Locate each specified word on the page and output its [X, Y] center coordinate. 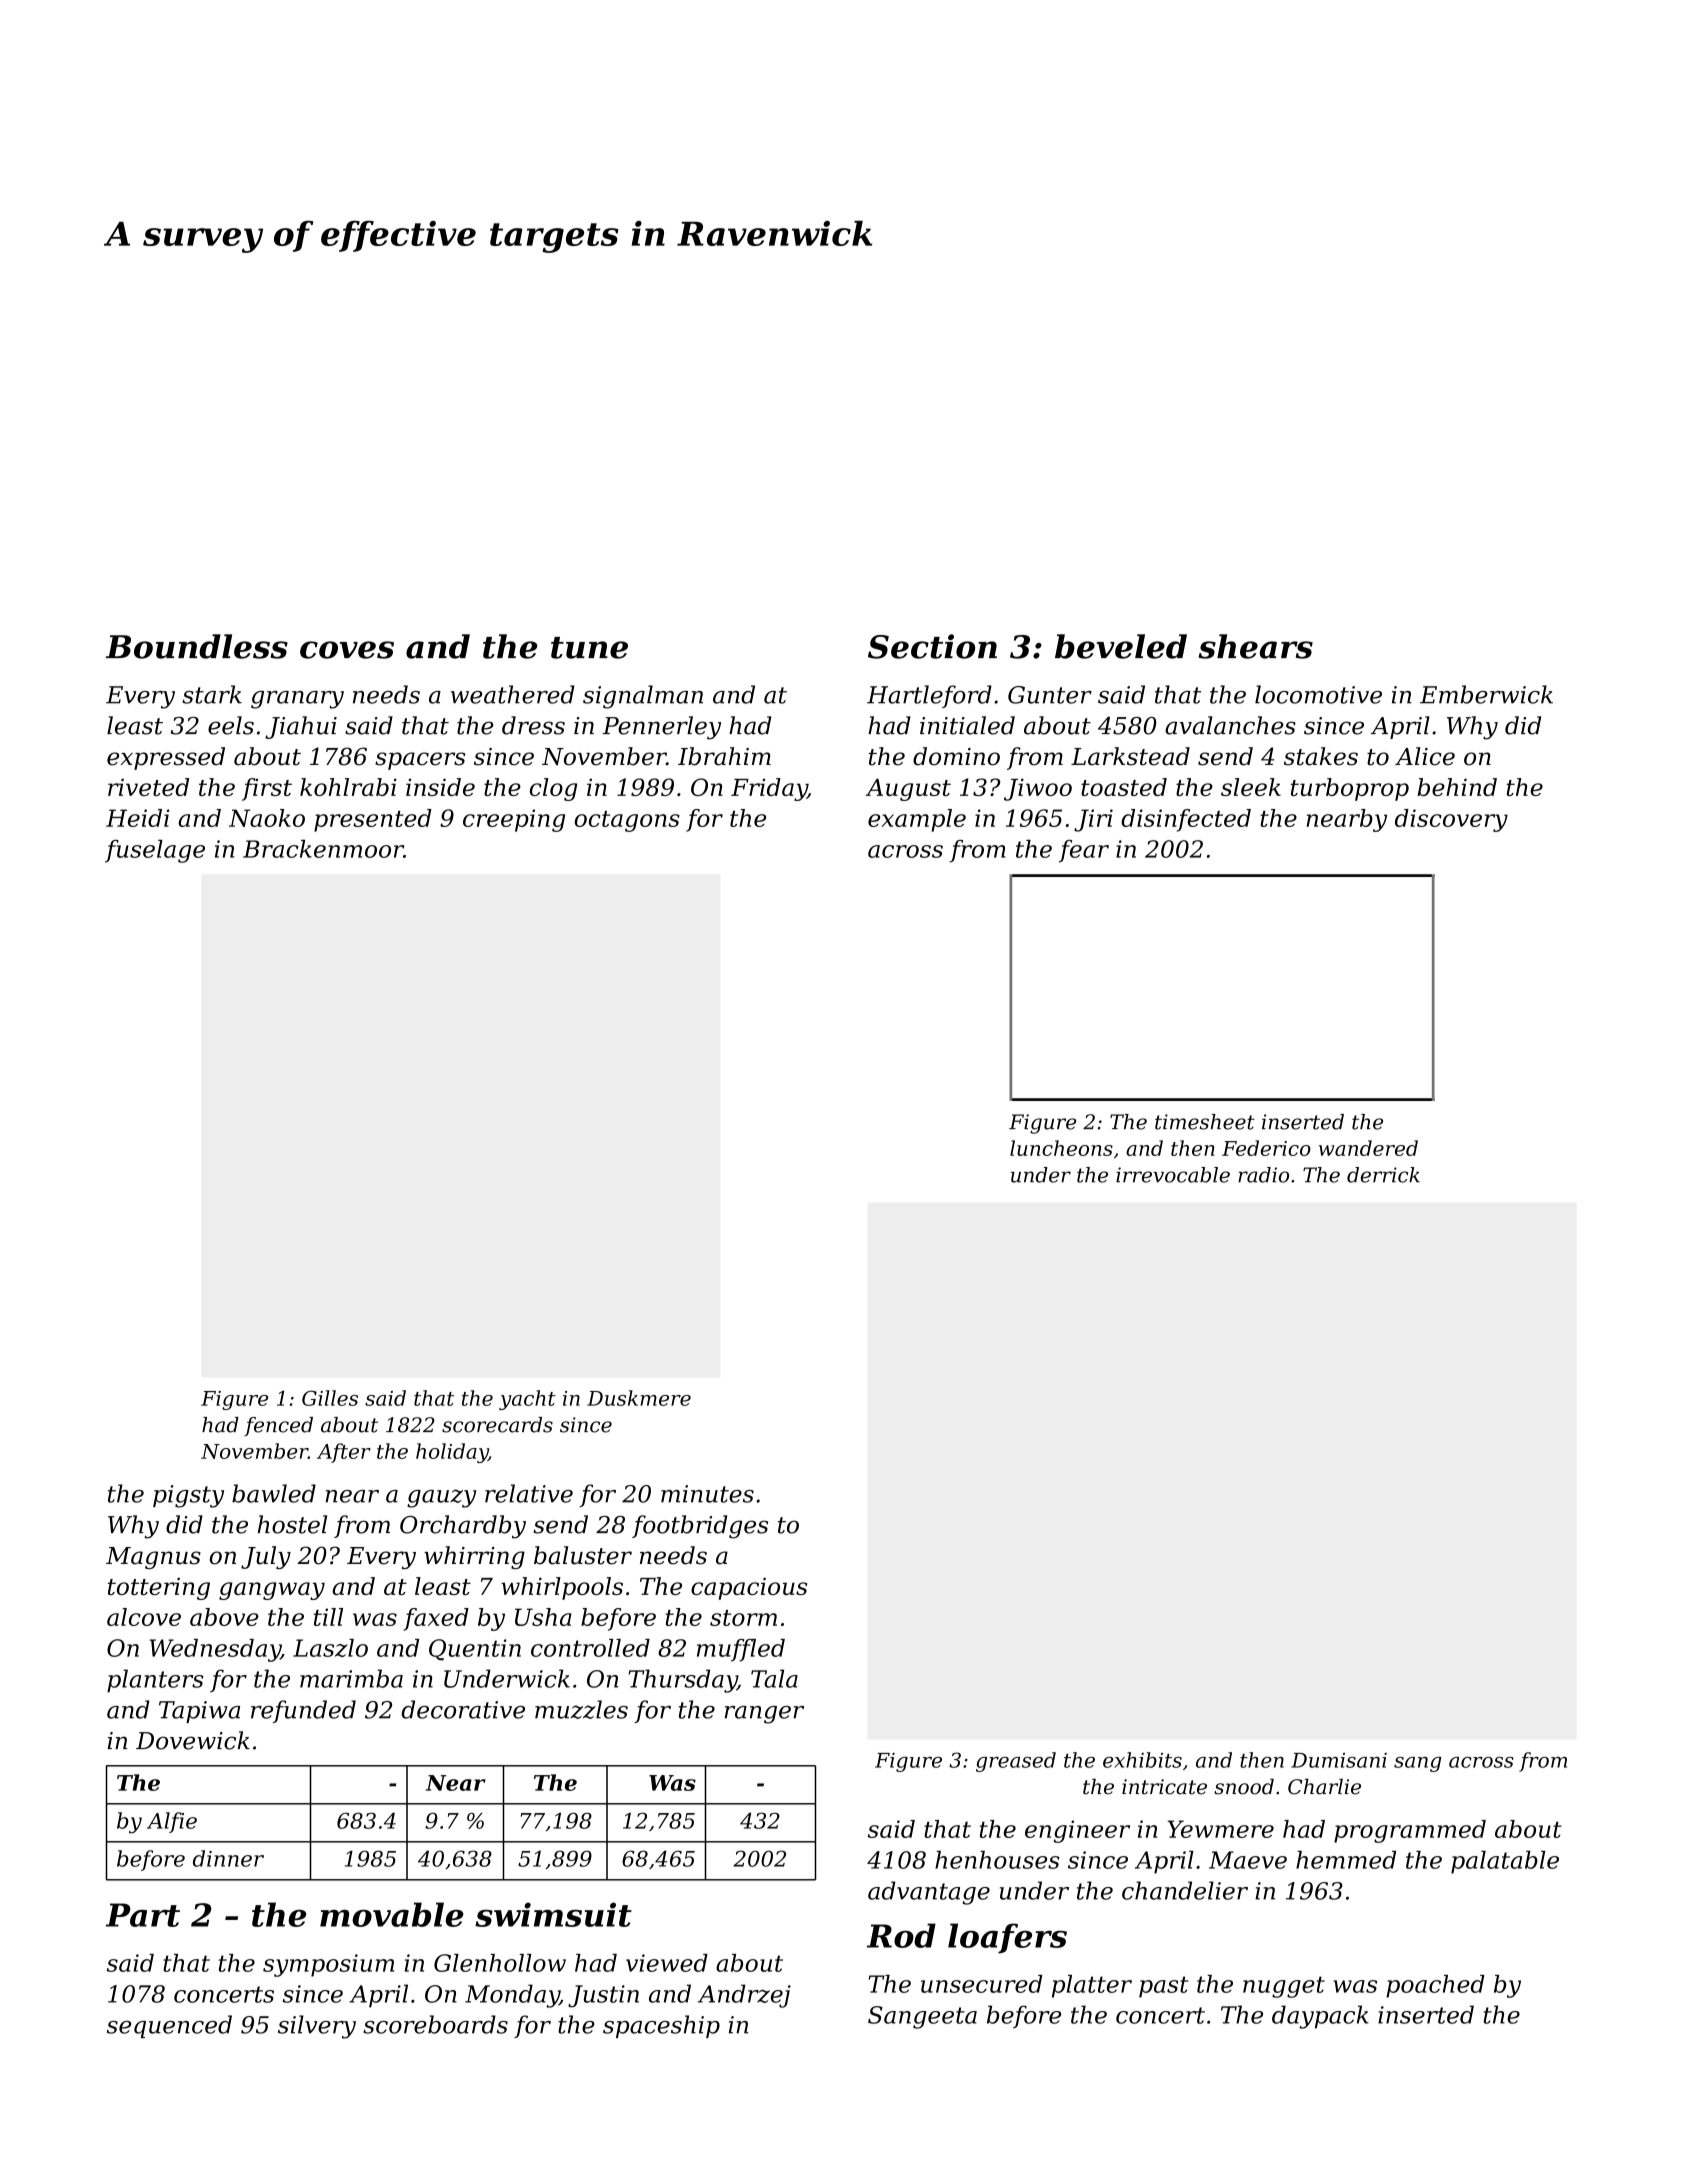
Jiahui [301, 727]
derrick [1383, 1175]
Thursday [682, 1681]
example [917, 820]
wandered [1368, 1148]
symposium [328, 1965]
